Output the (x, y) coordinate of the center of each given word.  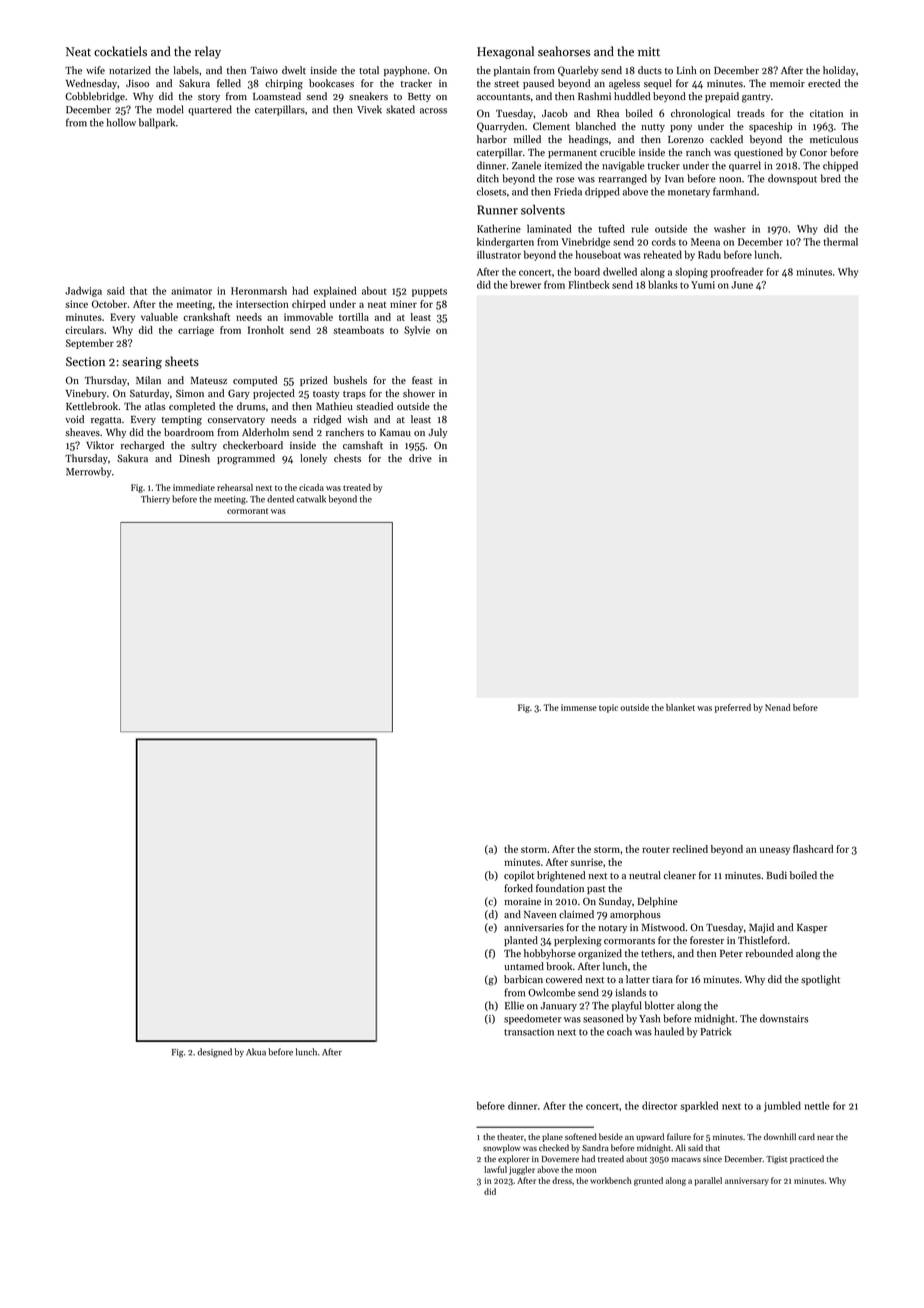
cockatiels (120, 51)
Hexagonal (505, 52)
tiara (662, 979)
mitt (649, 51)
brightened (561, 876)
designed (215, 1053)
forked (518, 888)
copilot (519, 876)
